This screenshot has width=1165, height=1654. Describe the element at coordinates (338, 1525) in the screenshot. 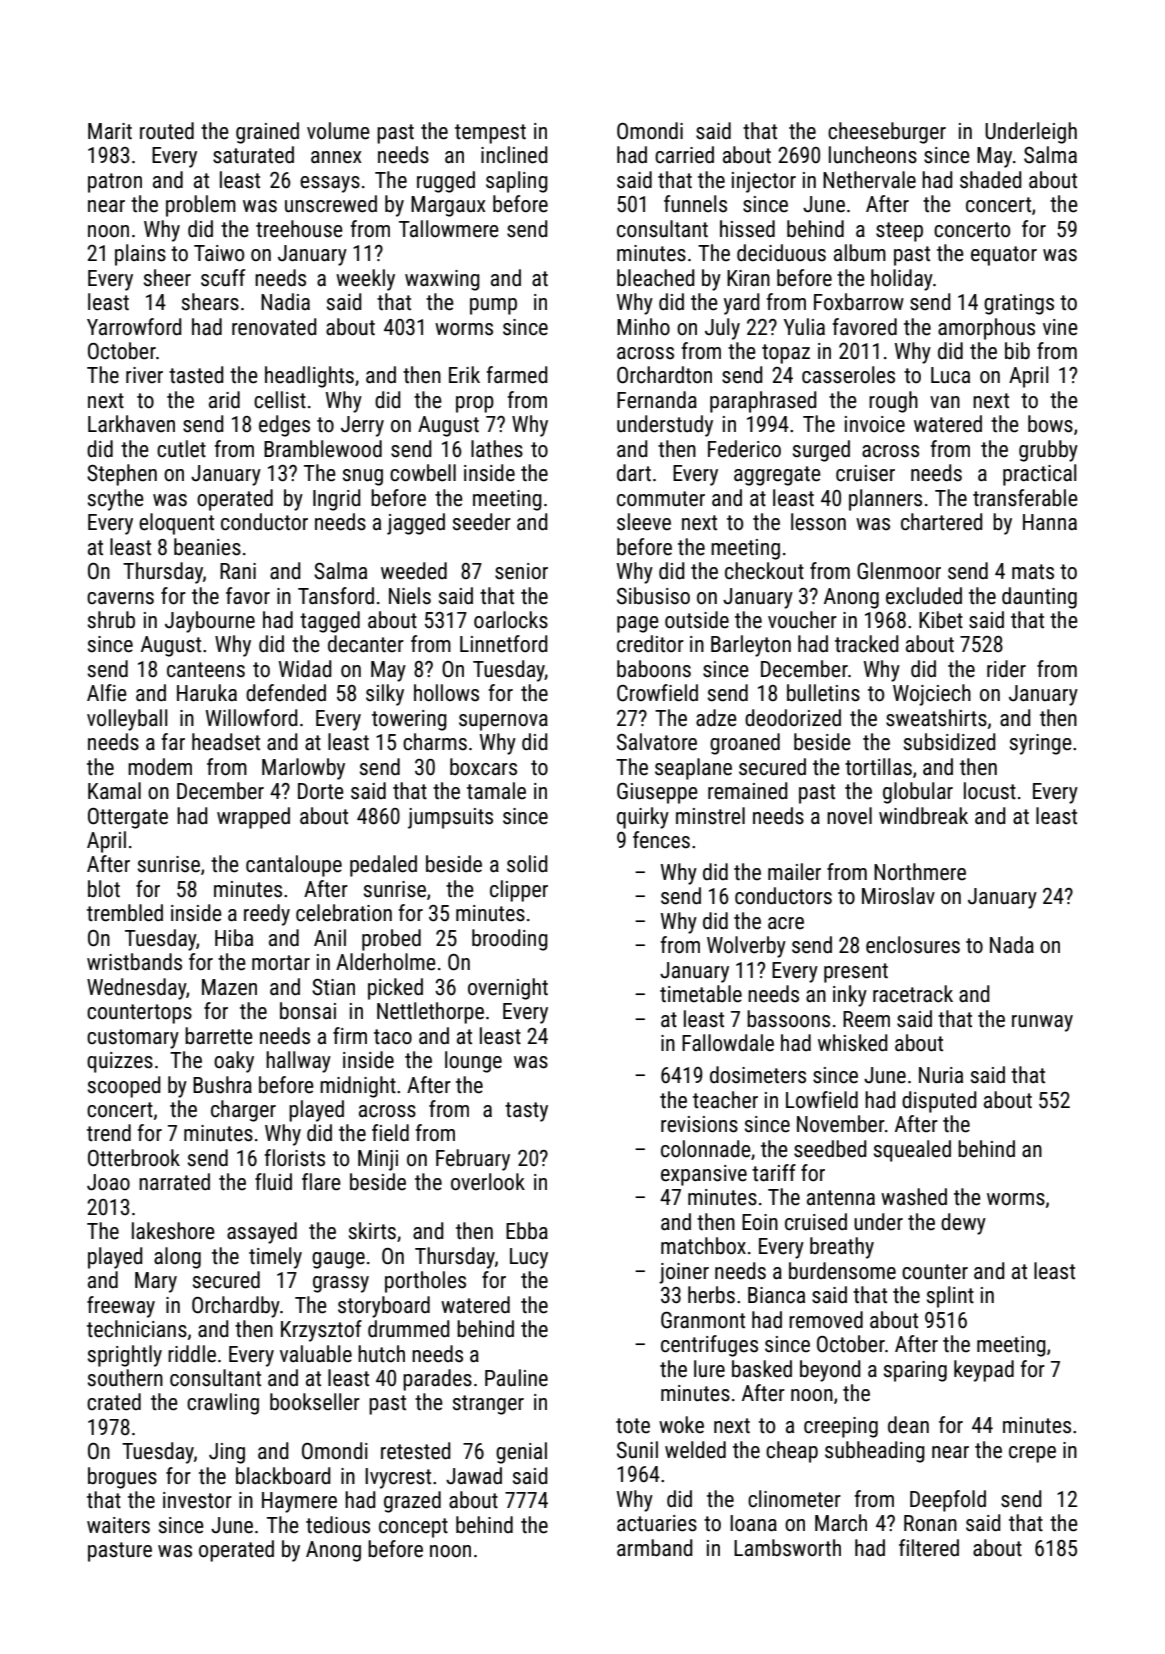

I see `tedious` at that location.
